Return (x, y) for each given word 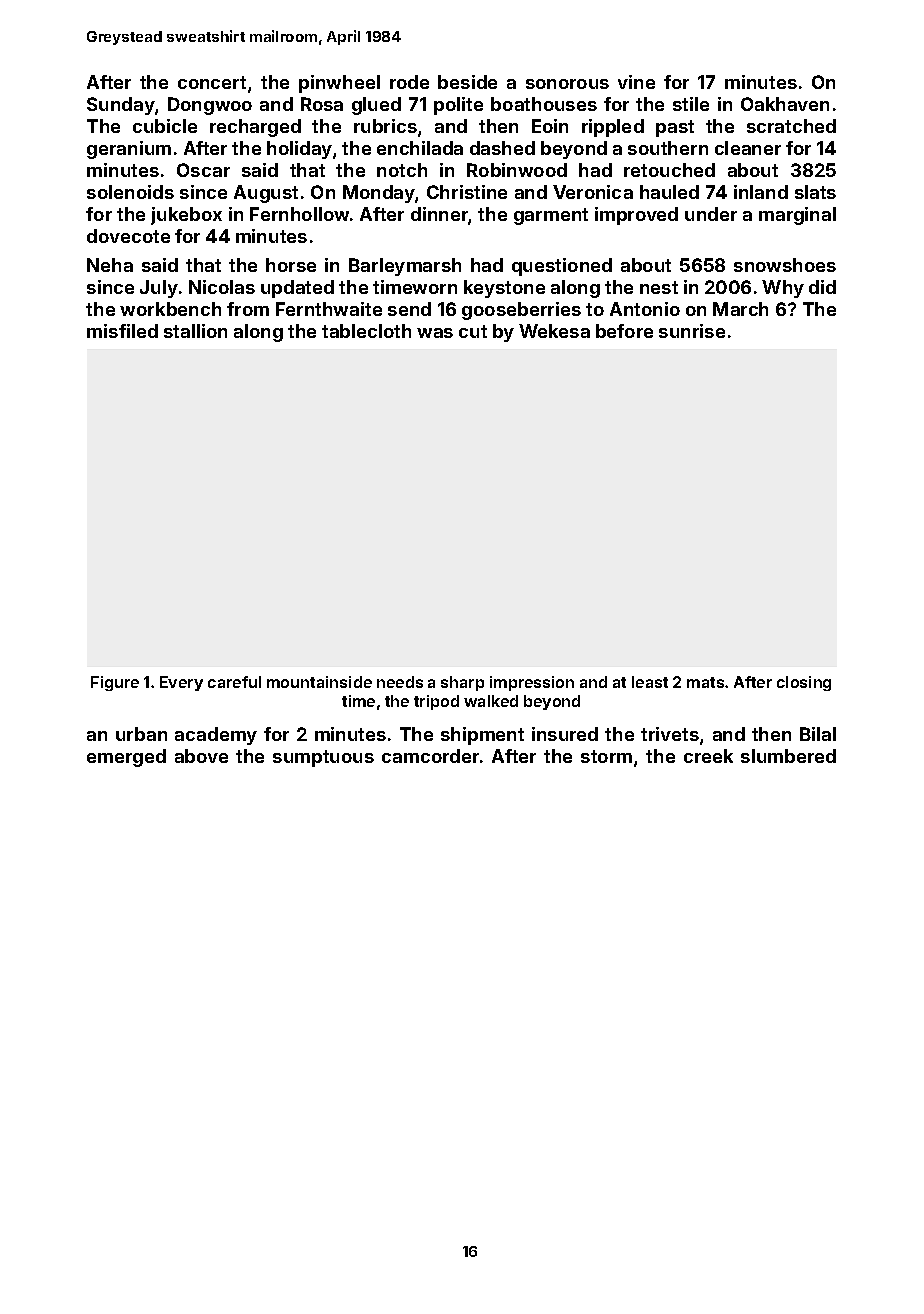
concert (212, 82)
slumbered (788, 756)
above (201, 756)
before (624, 331)
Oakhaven (785, 104)
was (435, 333)
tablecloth (366, 331)
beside (467, 82)
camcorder (430, 756)
